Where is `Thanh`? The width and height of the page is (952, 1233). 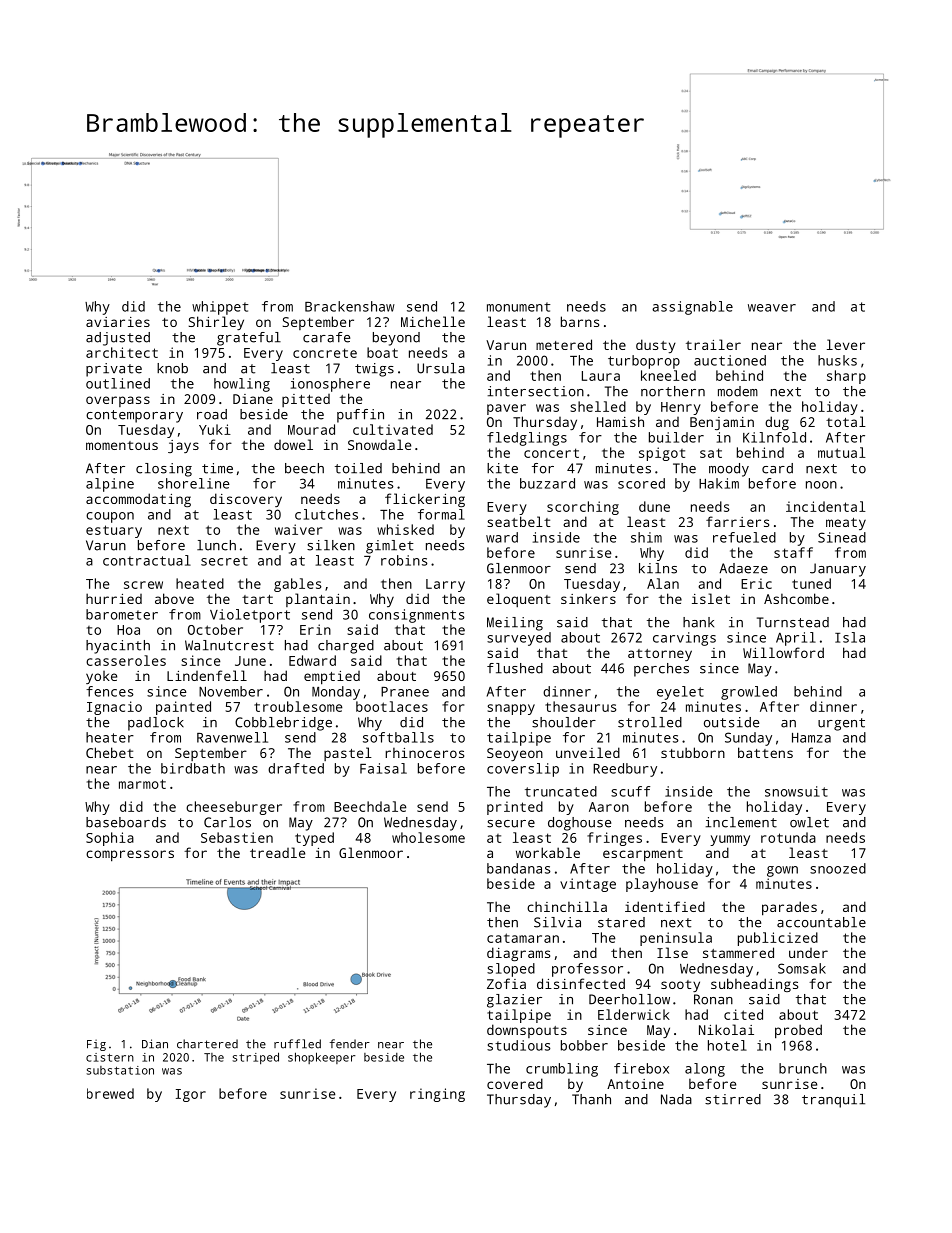 Thanh is located at coordinates (591, 1099).
